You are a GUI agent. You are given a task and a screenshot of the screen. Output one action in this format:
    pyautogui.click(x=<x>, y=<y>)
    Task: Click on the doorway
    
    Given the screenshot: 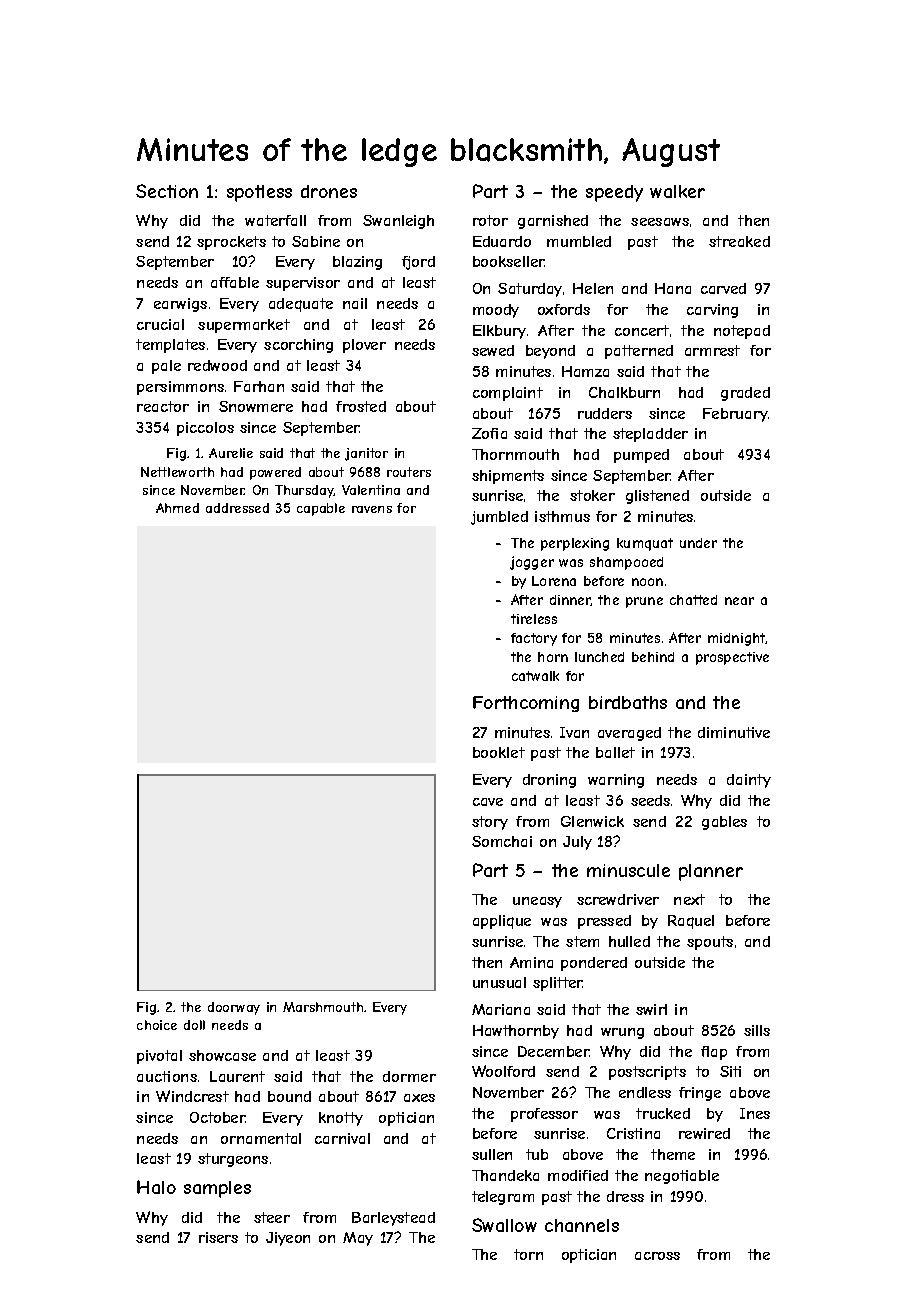 What is the action you would take?
    pyautogui.click(x=234, y=1008)
